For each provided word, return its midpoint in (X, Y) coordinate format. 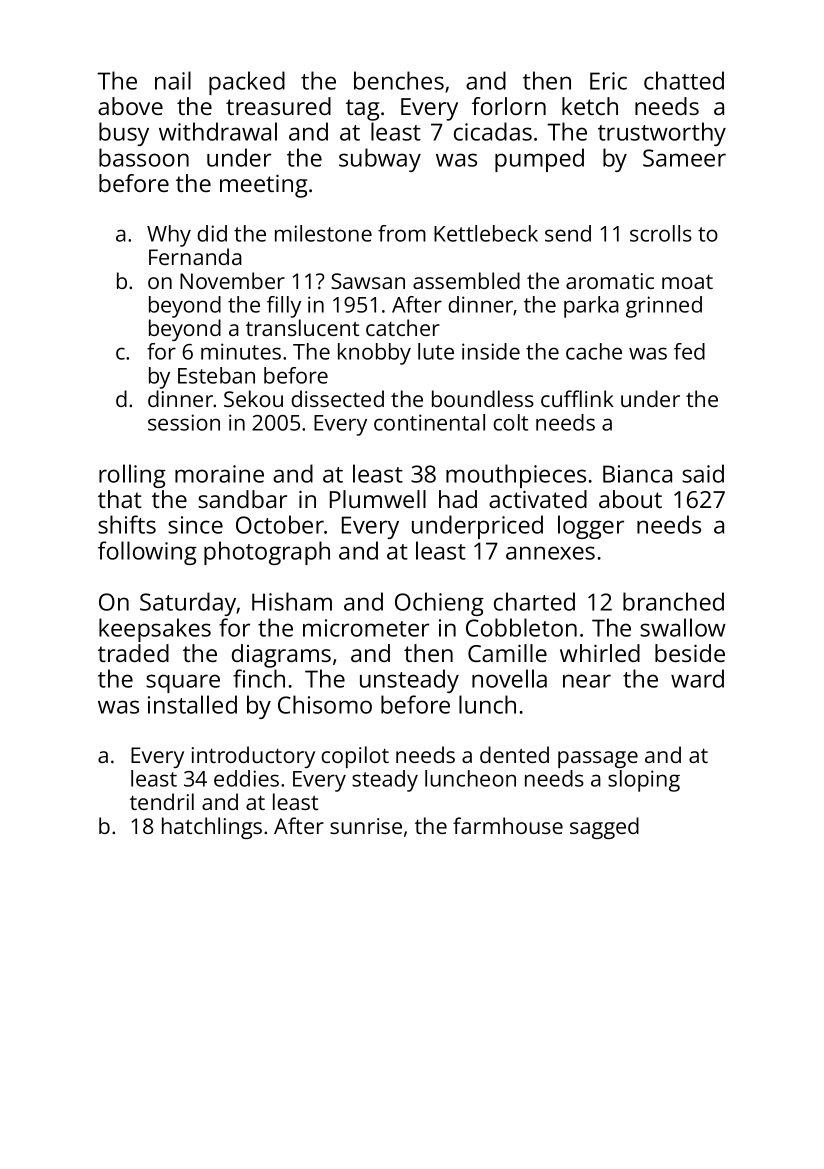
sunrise (366, 826)
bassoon (144, 157)
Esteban (216, 375)
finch (259, 678)
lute (436, 351)
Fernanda (195, 256)
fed (689, 351)
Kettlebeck (486, 233)
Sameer (684, 158)
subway (380, 160)
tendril (162, 801)
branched (673, 601)
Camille (507, 653)
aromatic (610, 281)
